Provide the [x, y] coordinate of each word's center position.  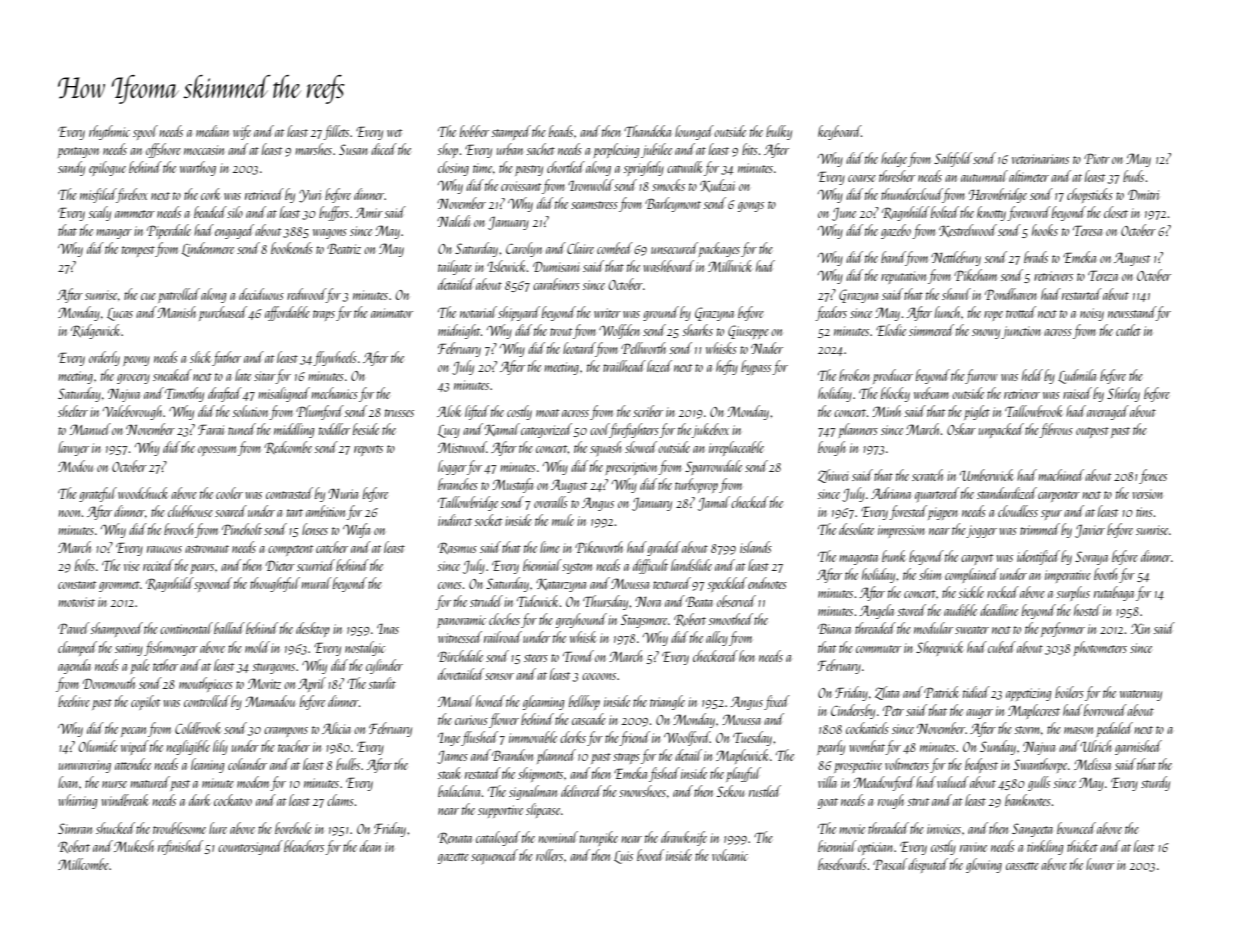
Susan [353, 149]
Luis [623, 857]
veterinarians [1040, 159]
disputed [928, 865]
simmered [931, 330]
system [577, 568]
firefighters [634, 430]
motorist [76, 602]
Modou [75, 466]
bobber [474, 131]
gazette [453, 858]
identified [1038, 557]
